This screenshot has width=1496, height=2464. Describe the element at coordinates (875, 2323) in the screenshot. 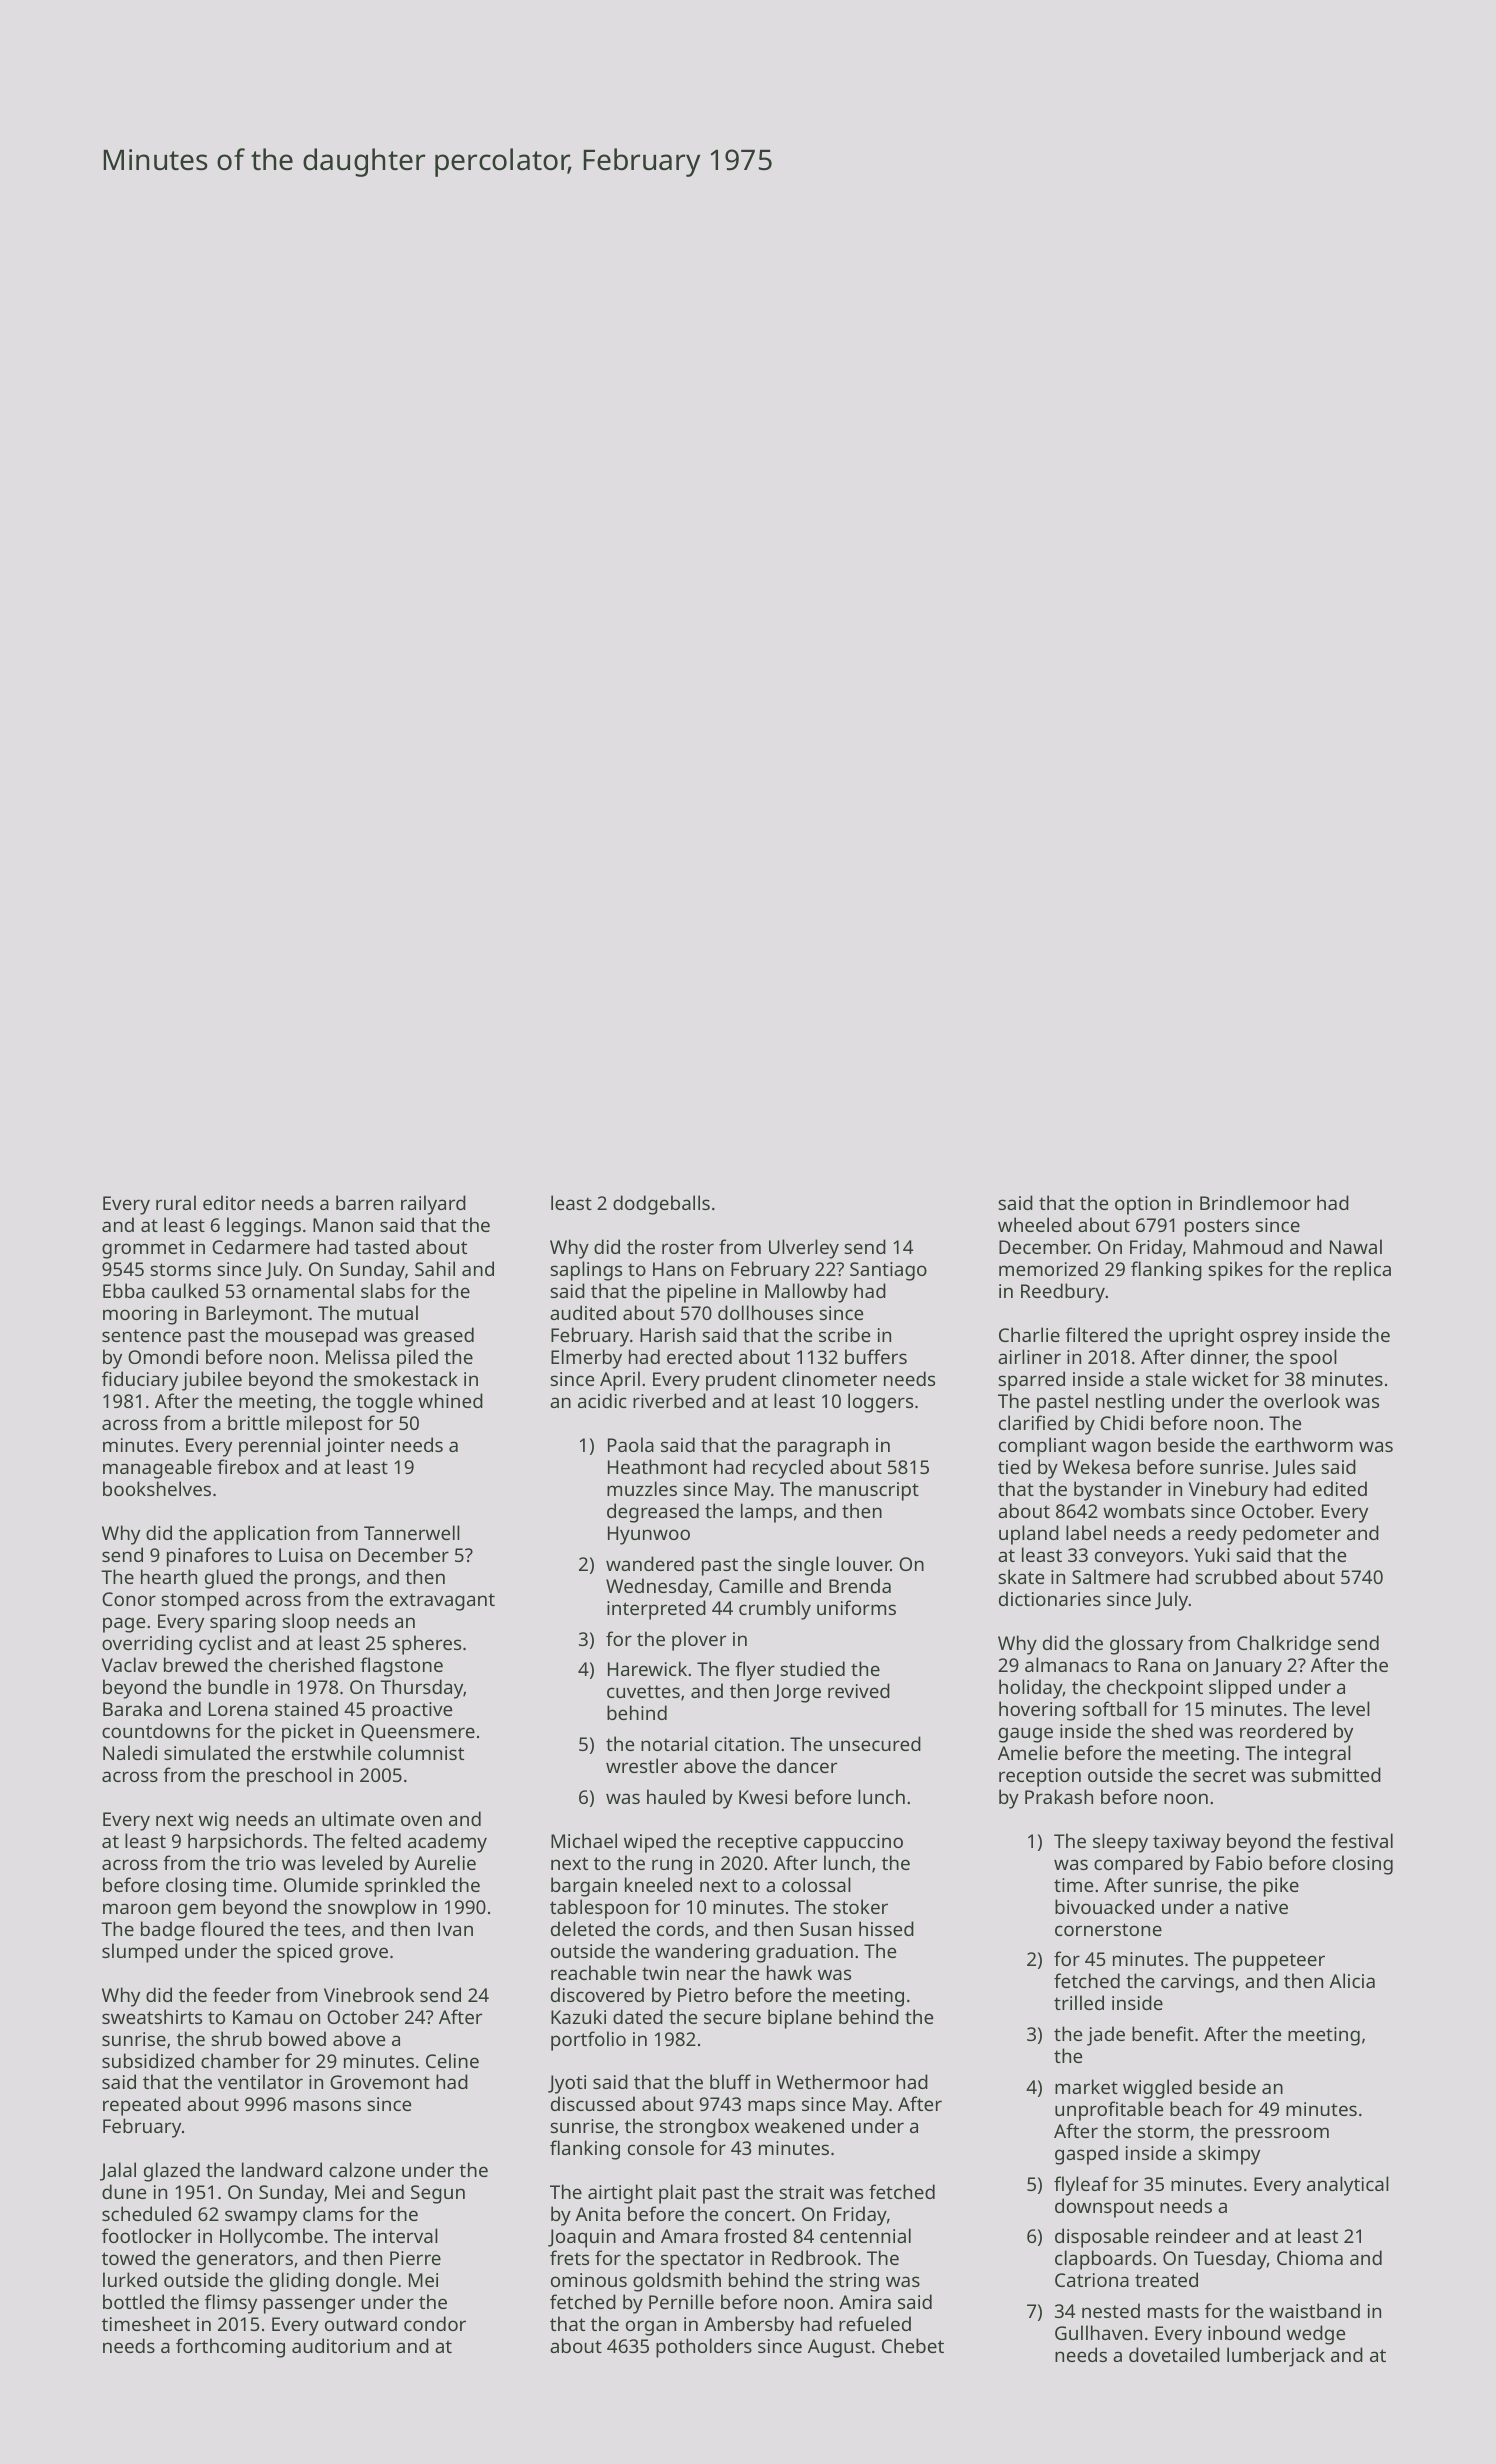

I see `refueled` at that location.
